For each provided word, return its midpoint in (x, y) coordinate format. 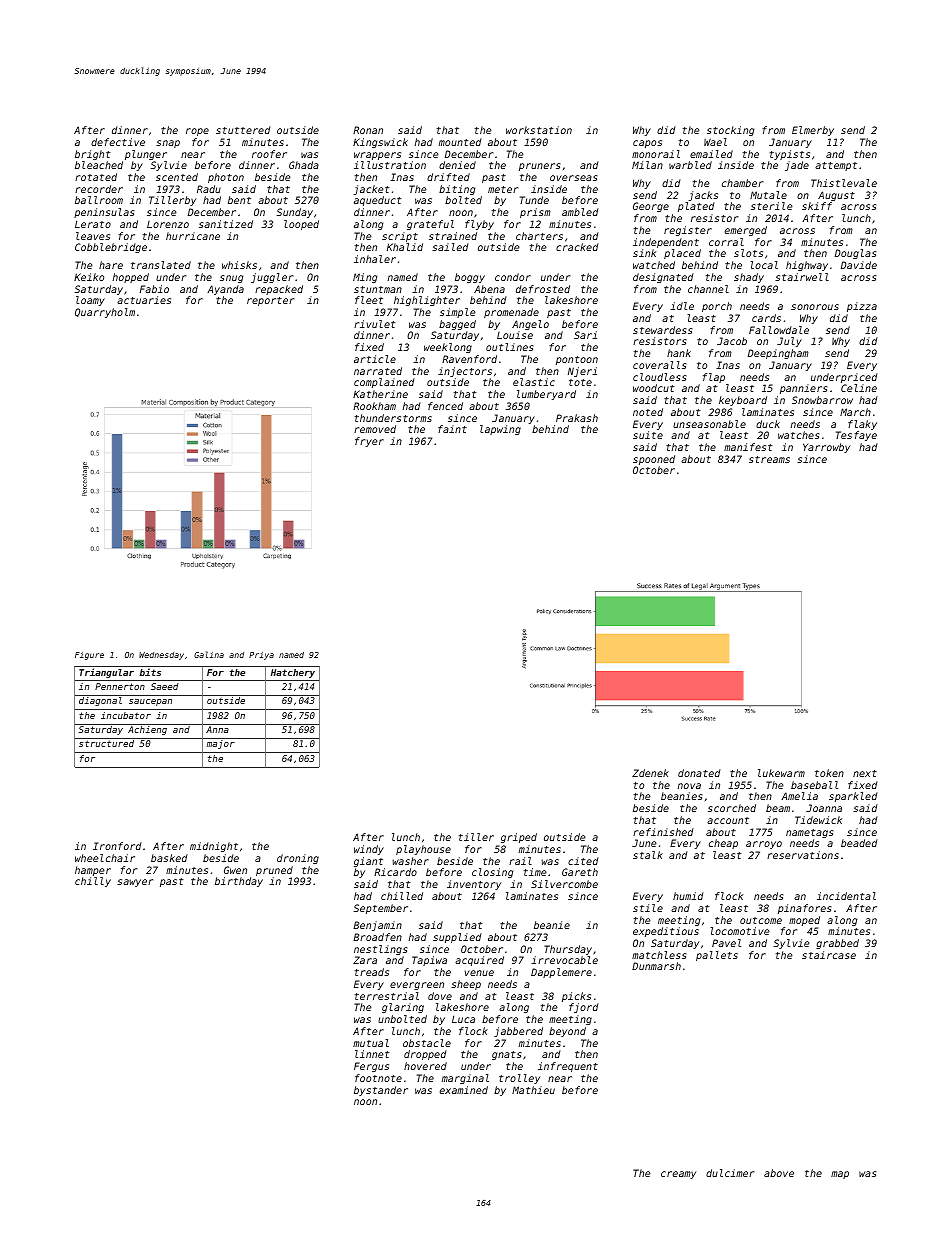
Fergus (371, 1067)
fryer (369, 442)
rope (197, 132)
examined (464, 1090)
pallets (717, 956)
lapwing (500, 430)
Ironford (117, 846)
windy (369, 850)
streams (769, 459)
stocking (730, 131)
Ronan (368, 130)
